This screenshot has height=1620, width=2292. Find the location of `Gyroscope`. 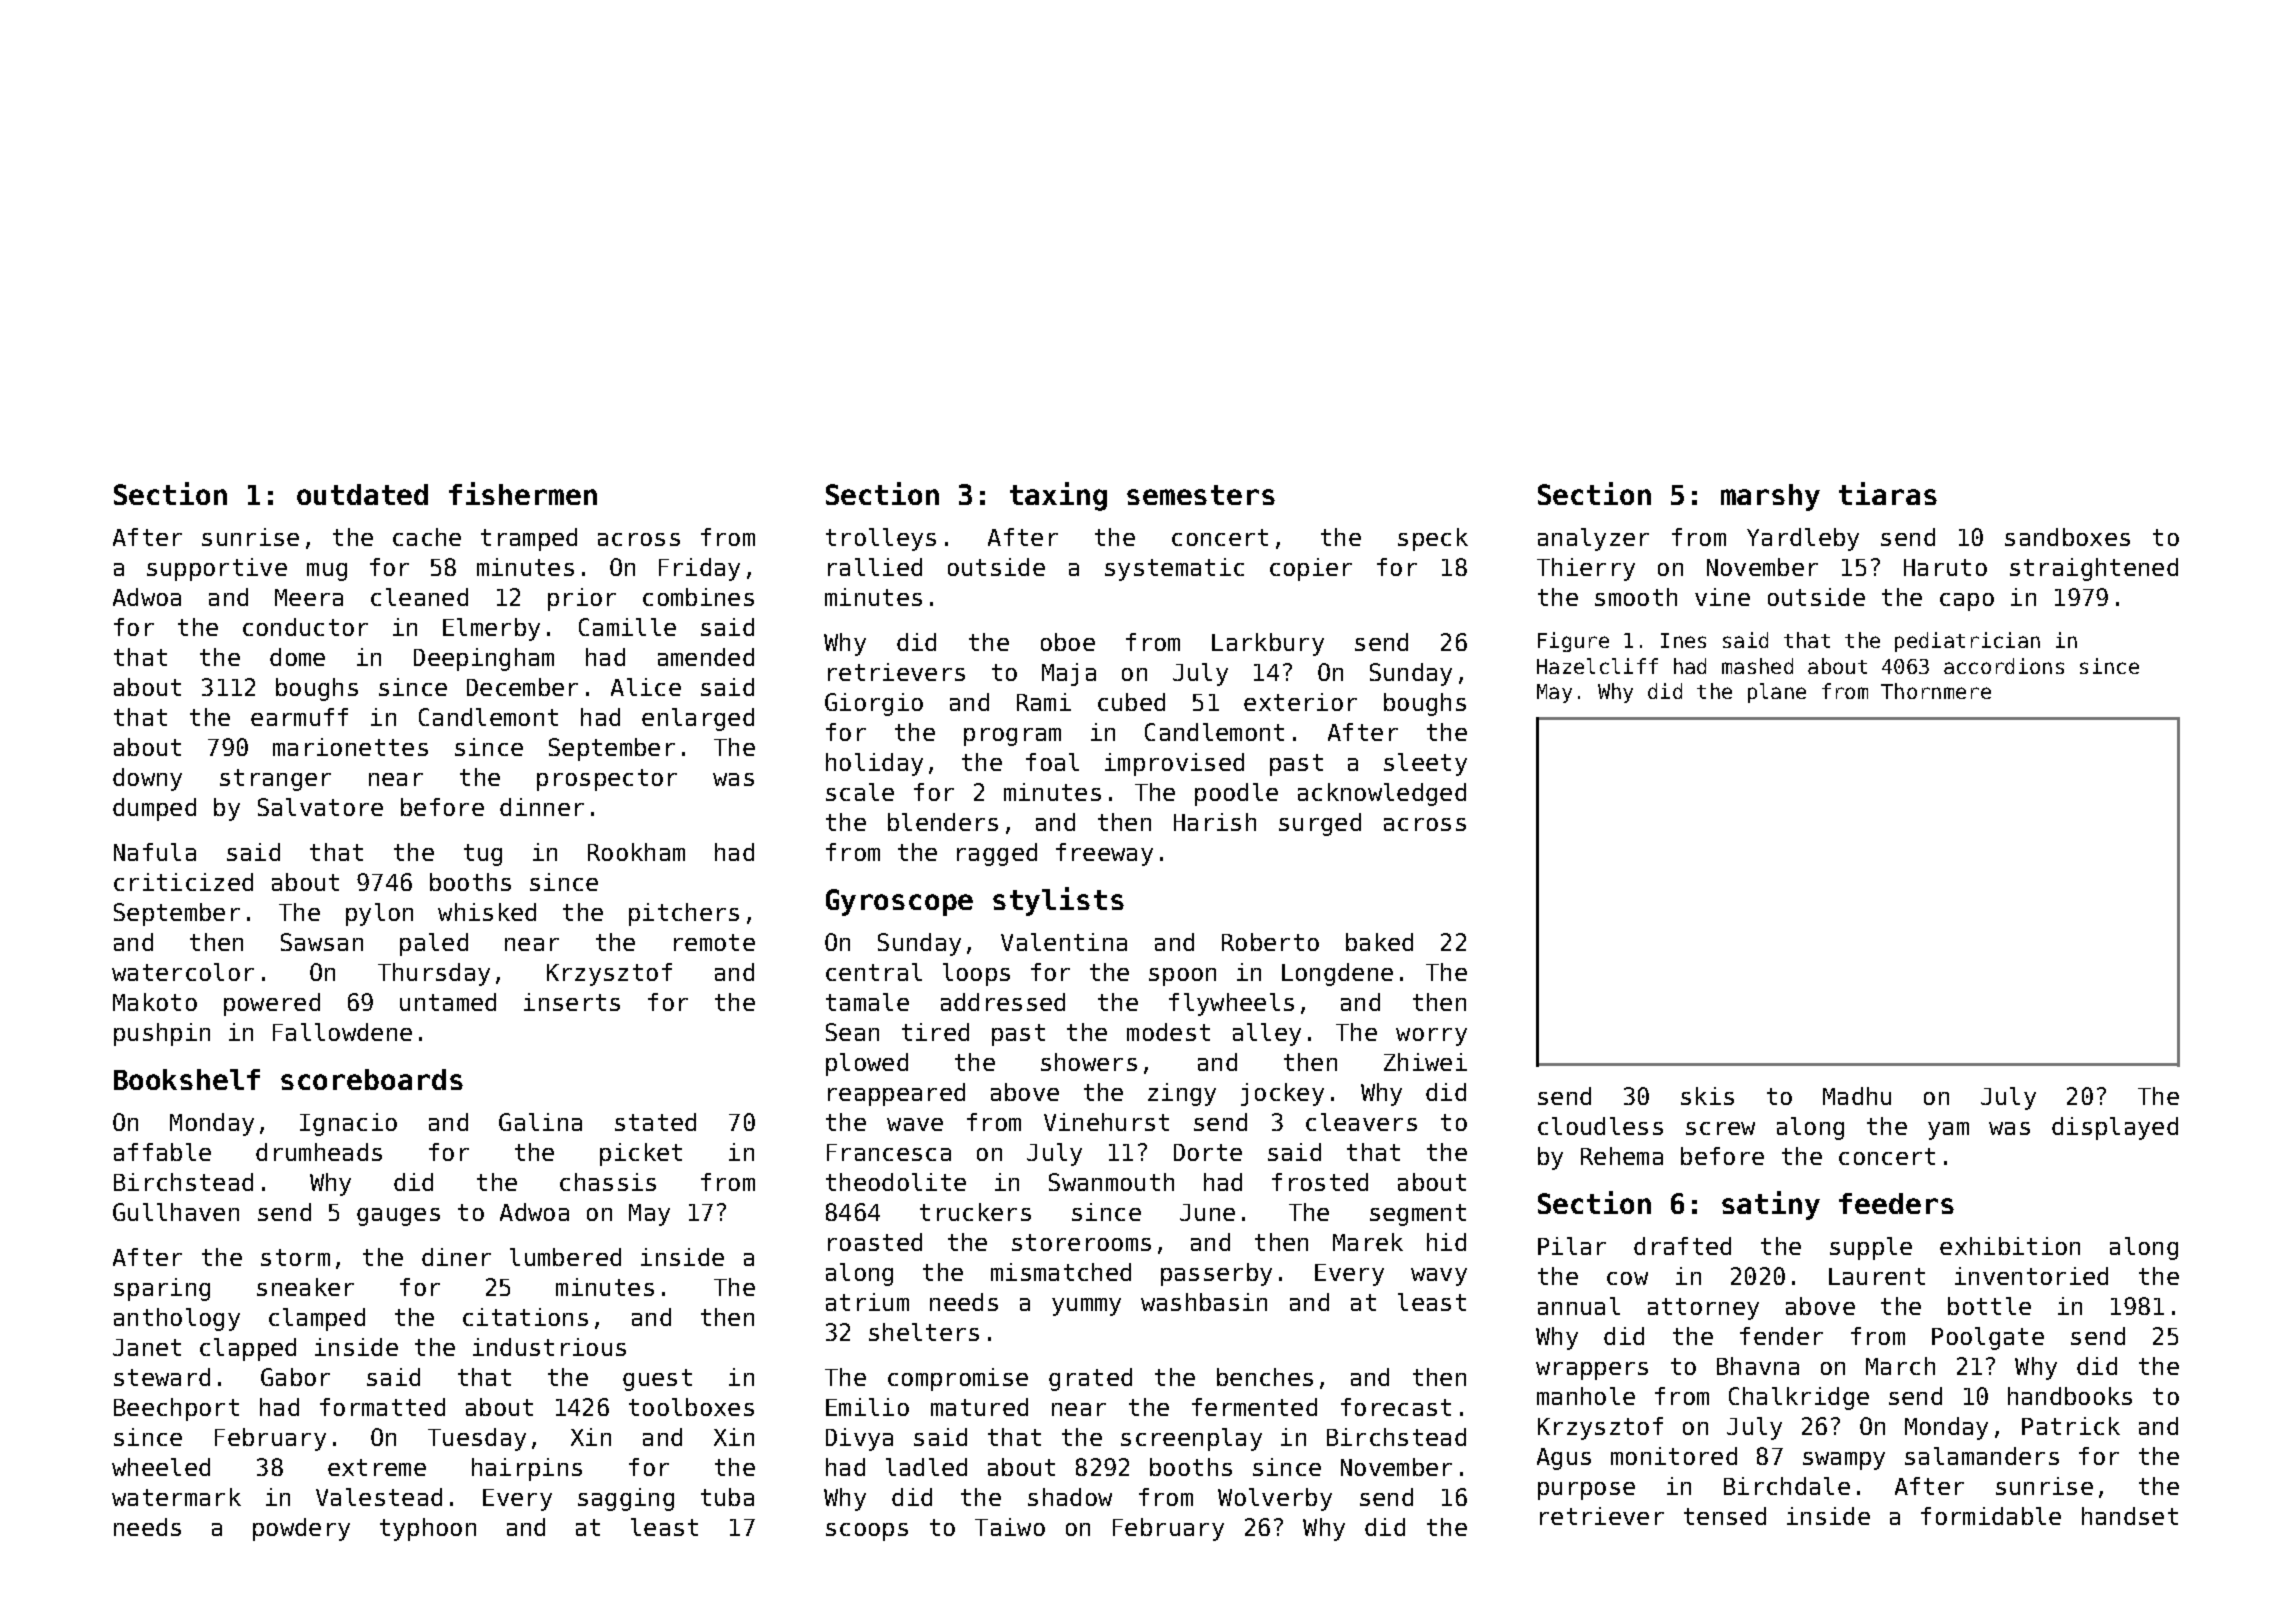

Gyroscope is located at coordinates (899, 902).
